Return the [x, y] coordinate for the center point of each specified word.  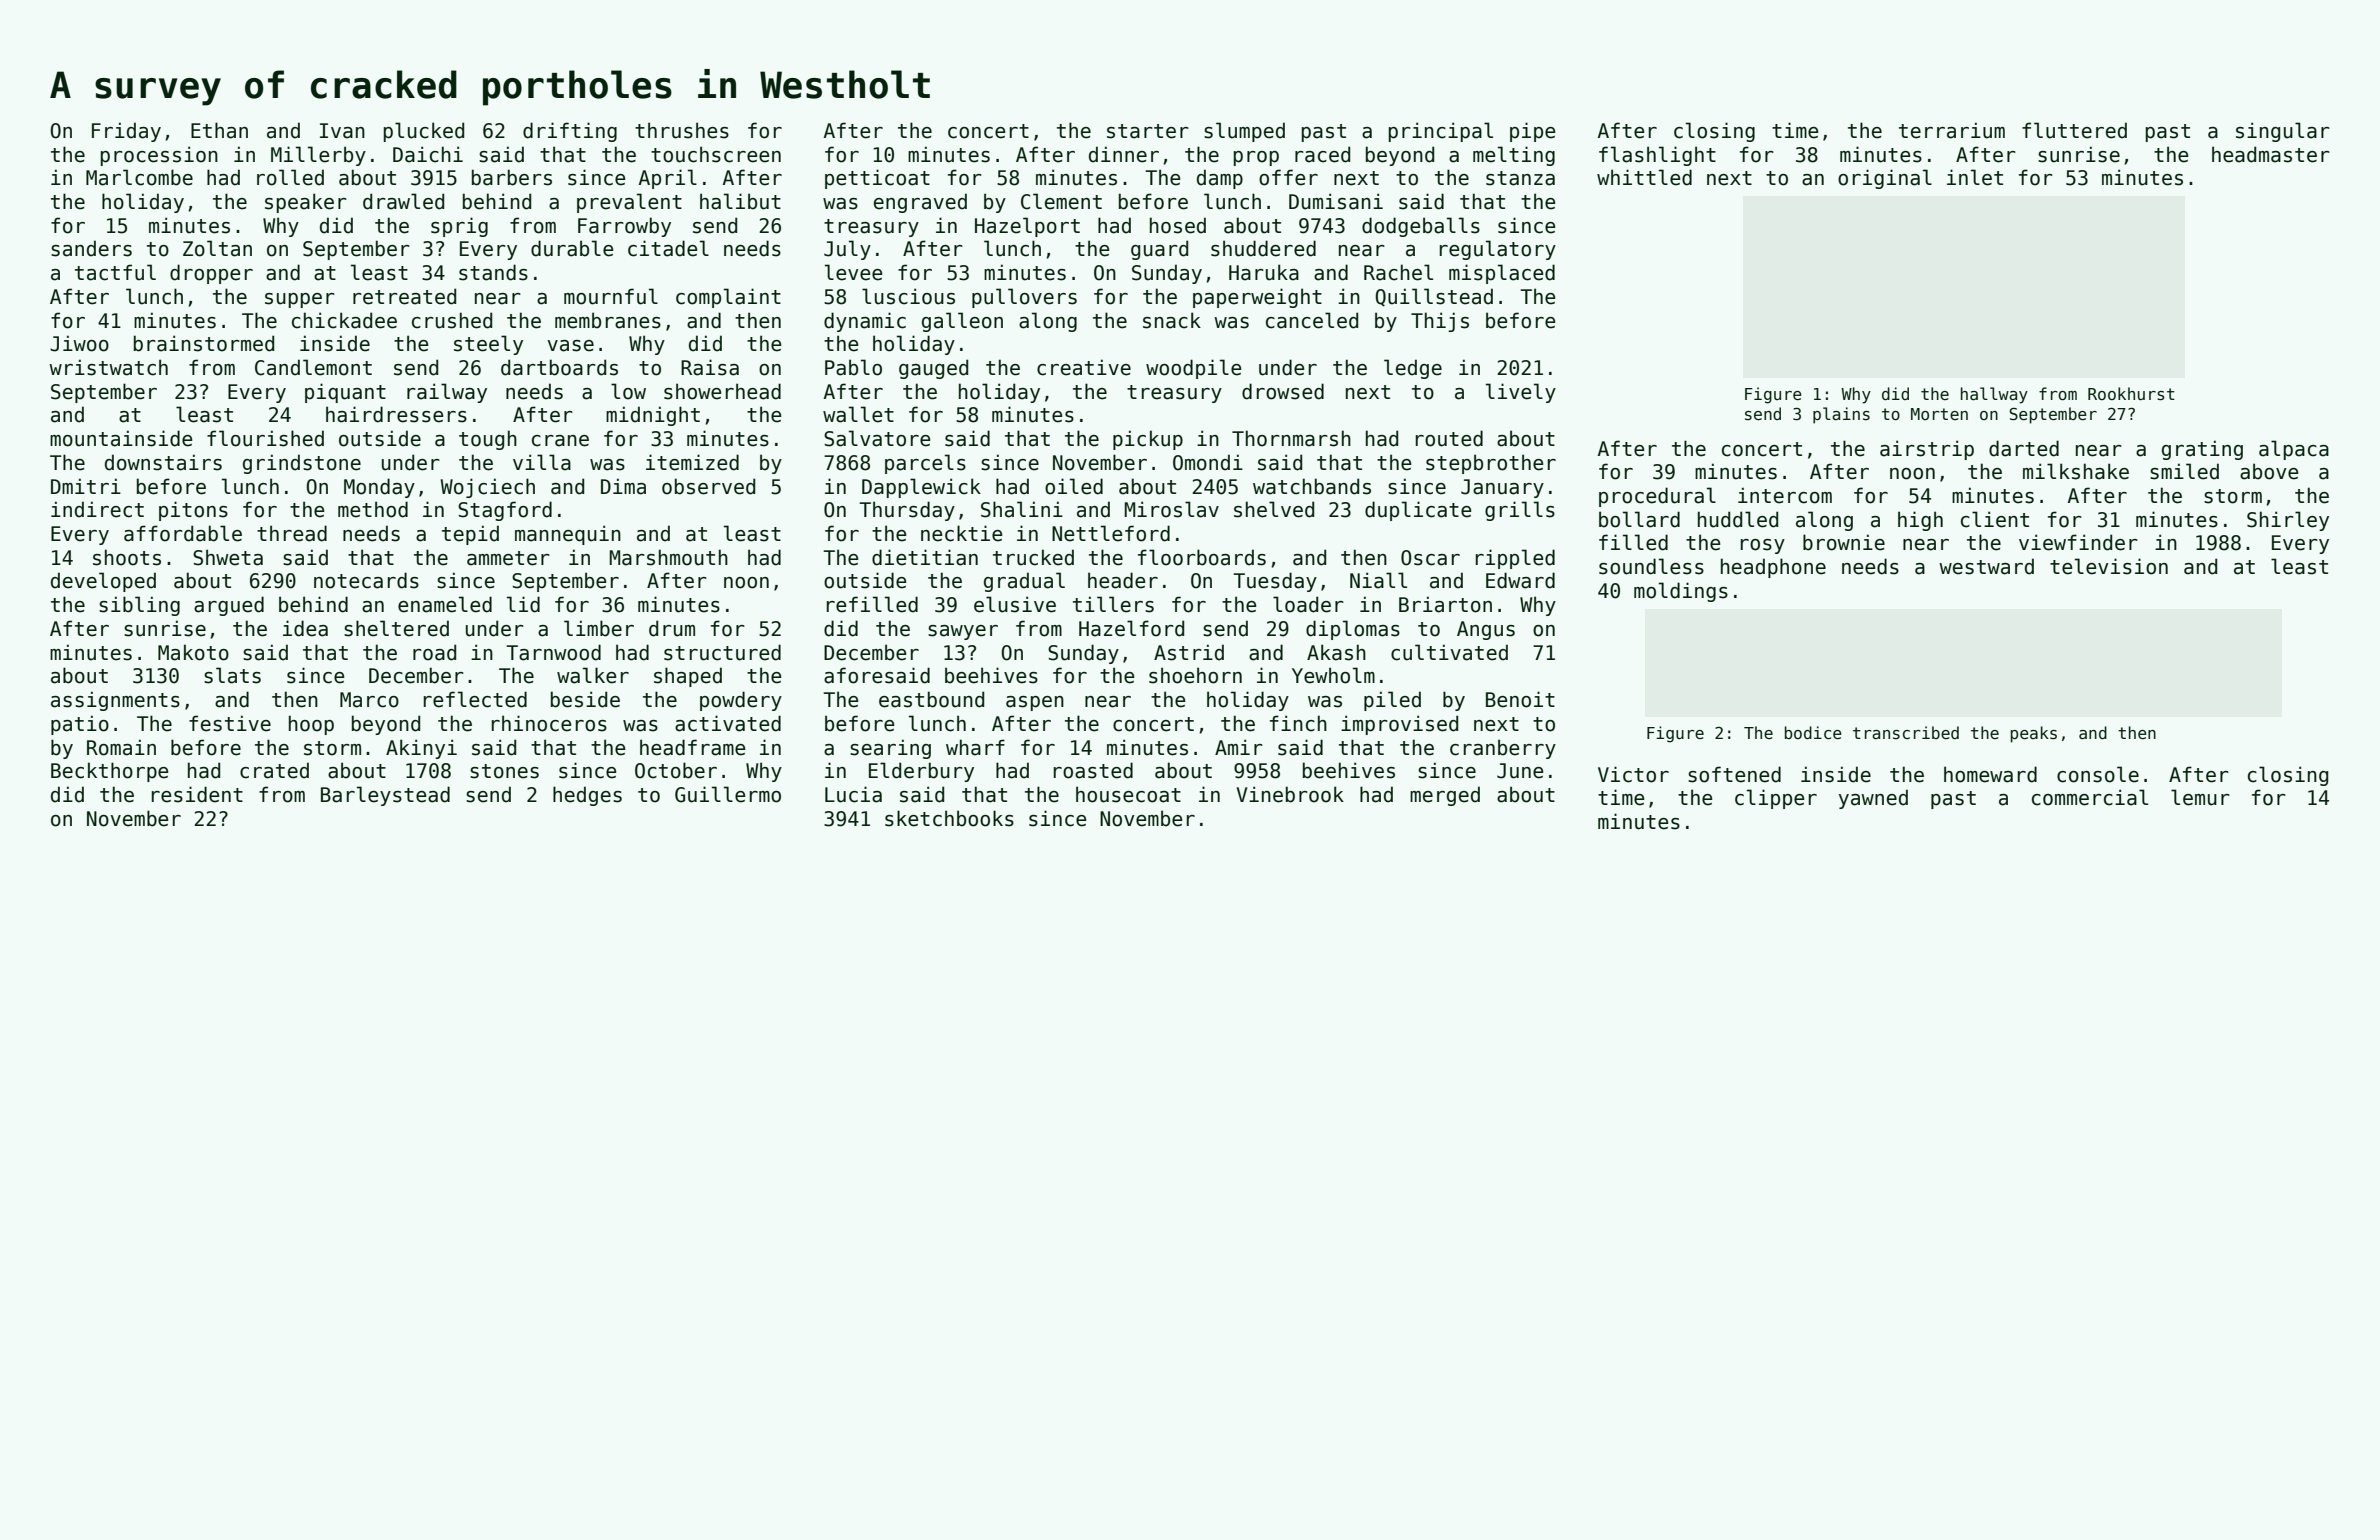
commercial [2090, 797]
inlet [1975, 177]
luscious [908, 296]
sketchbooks [949, 818]
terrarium [1952, 130]
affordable [183, 533]
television [2109, 566]
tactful [115, 272]
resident [197, 794]
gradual [1024, 582]
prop [1256, 158]
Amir [1239, 747]
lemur [2200, 797]
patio [80, 725]
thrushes [682, 130]
